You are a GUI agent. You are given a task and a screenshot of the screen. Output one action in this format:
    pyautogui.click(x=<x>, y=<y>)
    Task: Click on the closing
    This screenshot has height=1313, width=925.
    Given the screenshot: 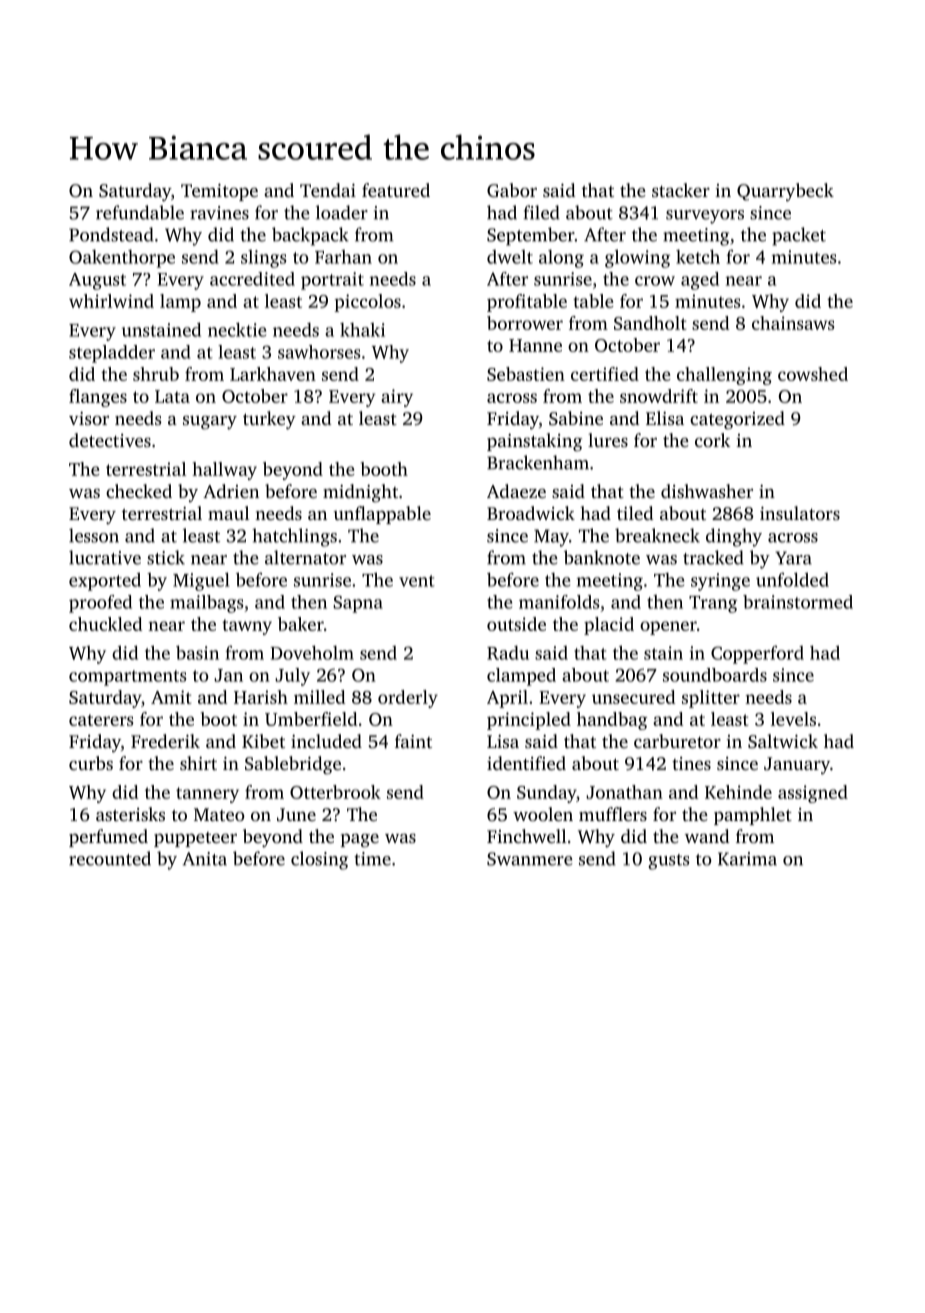 What is the action you would take?
    pyautogui.click(x=319, y=860)
